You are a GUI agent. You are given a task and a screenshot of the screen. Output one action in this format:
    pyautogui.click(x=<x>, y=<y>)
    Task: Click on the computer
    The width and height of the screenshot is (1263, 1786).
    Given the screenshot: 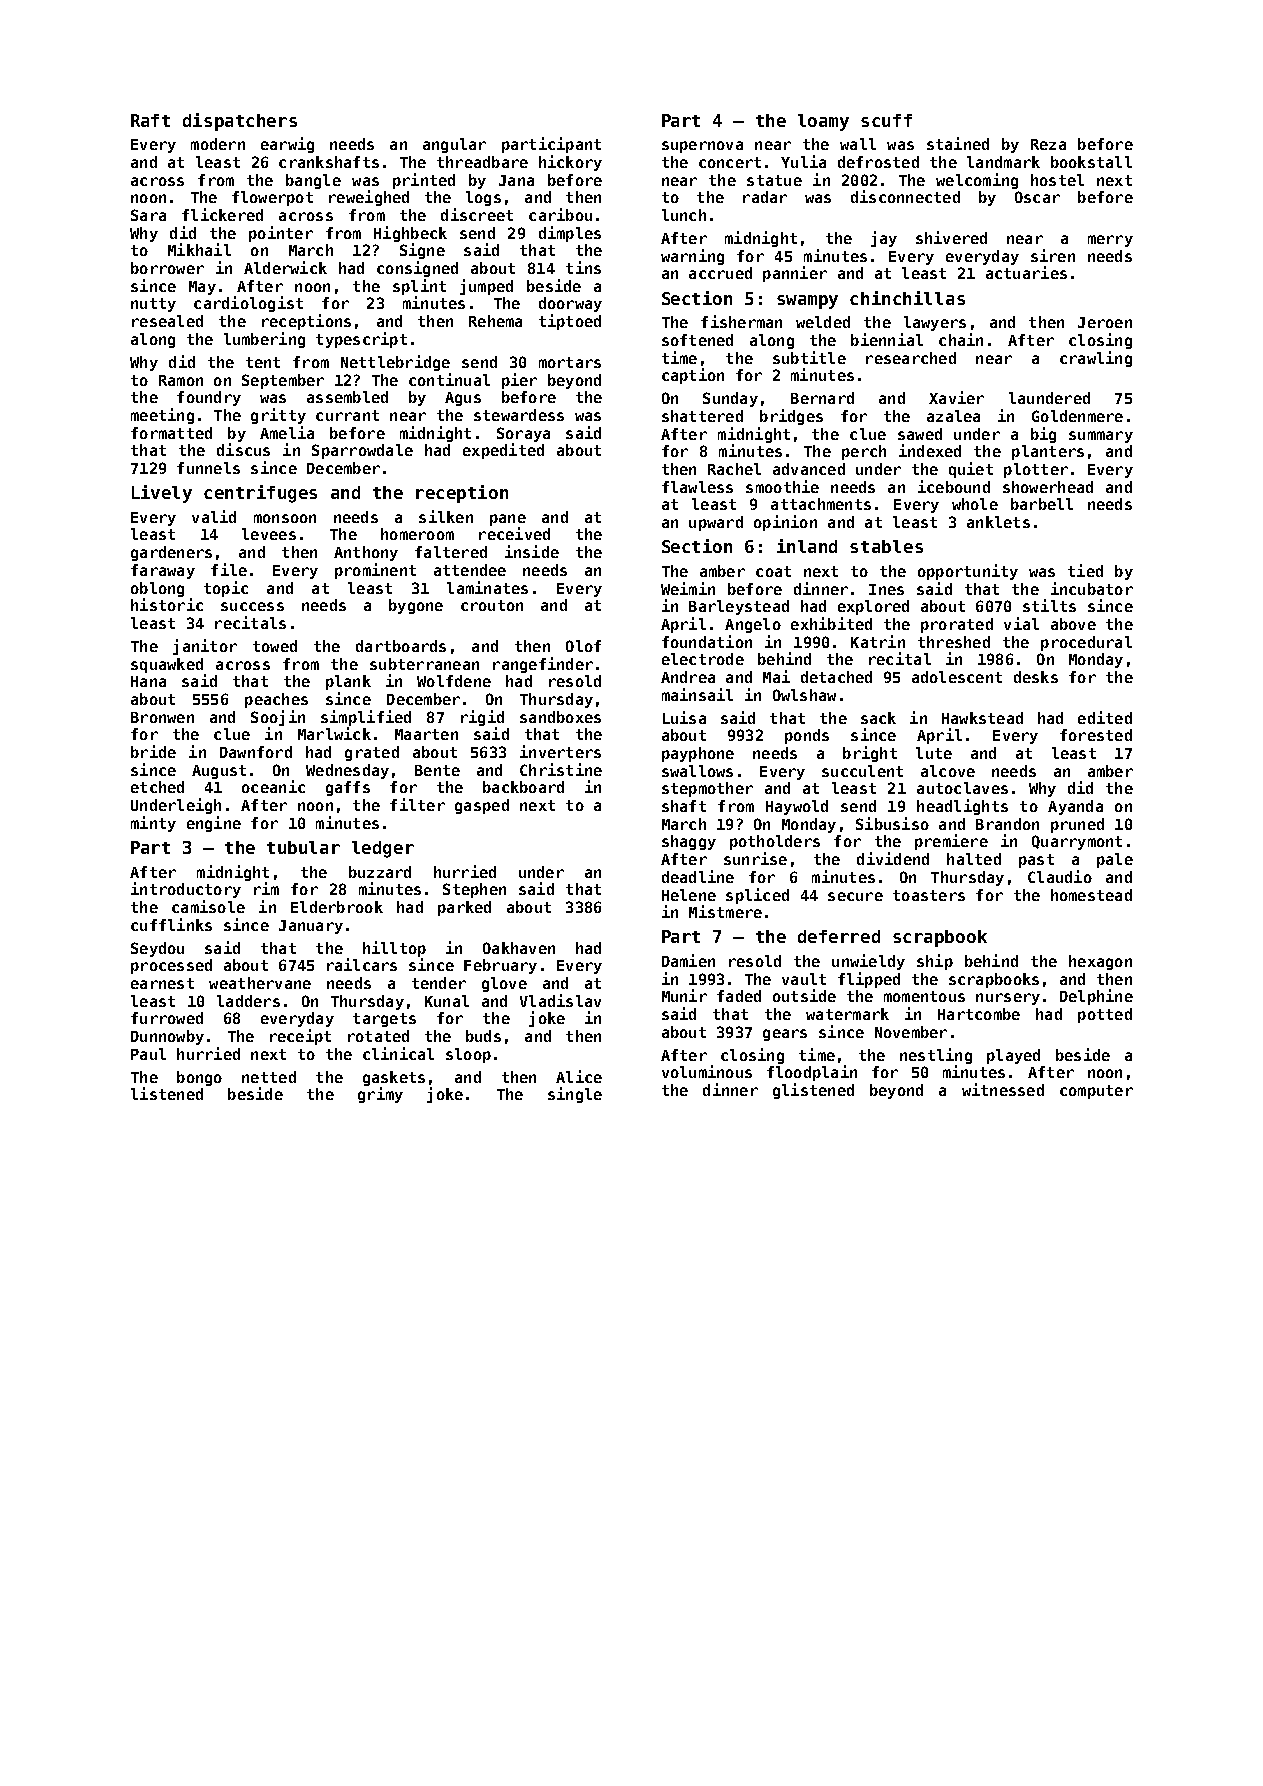 What is the action you would take?
    pyautogui.click(x=1096, y=1092)
